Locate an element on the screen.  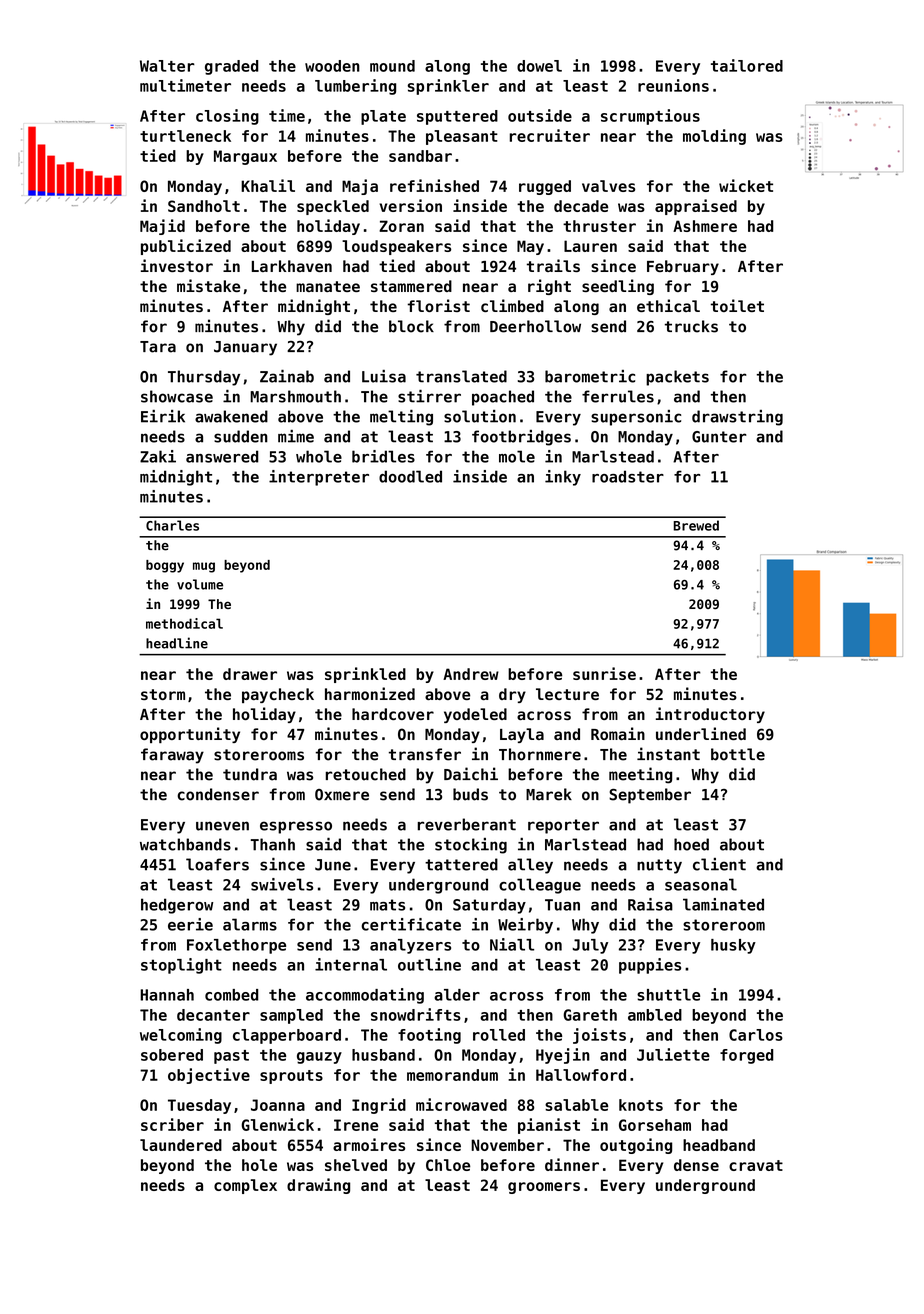
sampled is located at coordinates (291, 1016).
